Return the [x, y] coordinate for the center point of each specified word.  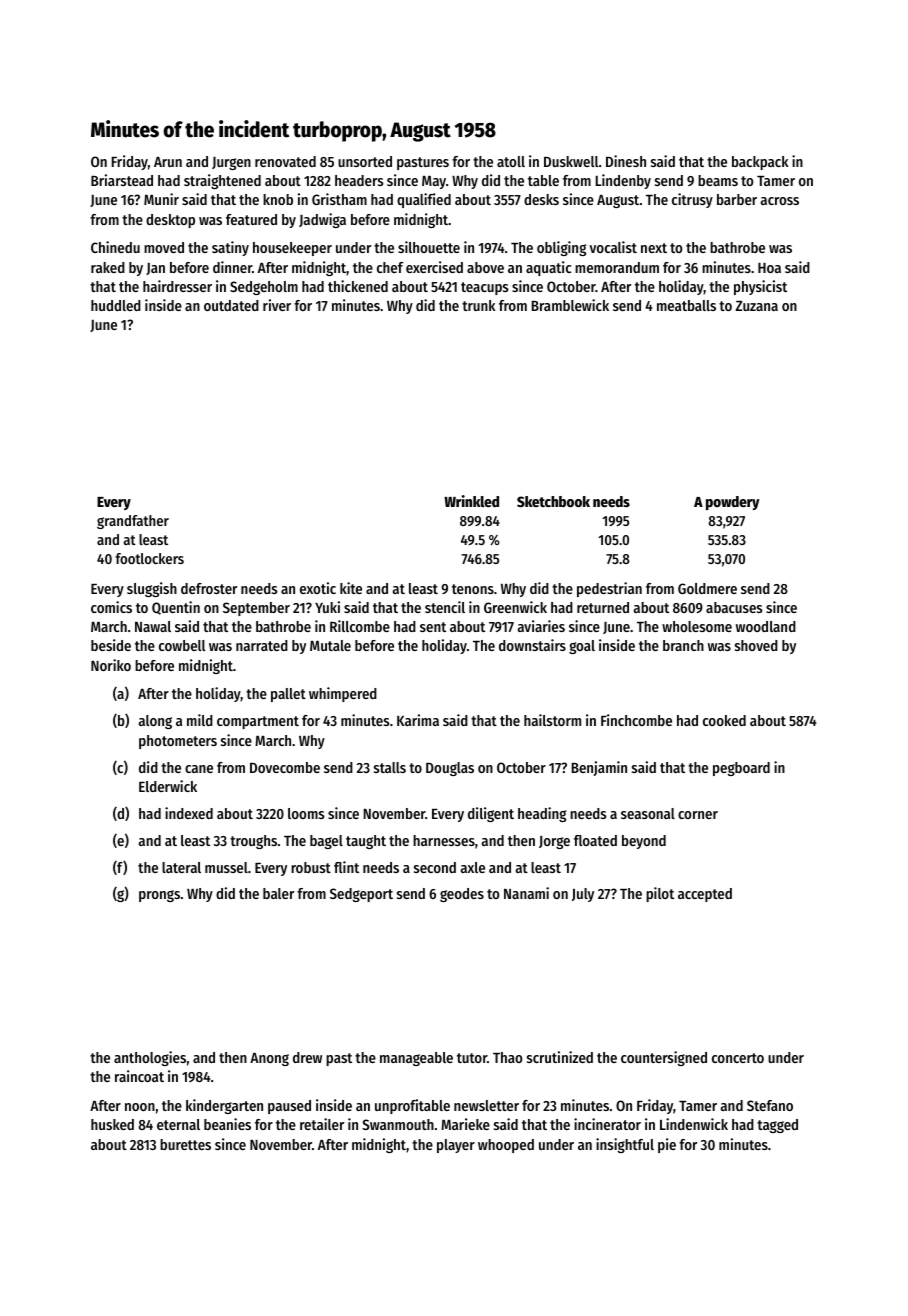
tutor [472, 1058]
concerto [738, 1058]
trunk [479, 305]
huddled [116, 305]
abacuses [734, 607]
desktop [170, 221]
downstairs [532, 645]
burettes [185, 1144]
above [485, 267]
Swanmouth [398, 1124]
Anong [269, 1059]
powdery [733, 503]
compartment [258, 722]
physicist [760, 287]
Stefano [770, 1105]
